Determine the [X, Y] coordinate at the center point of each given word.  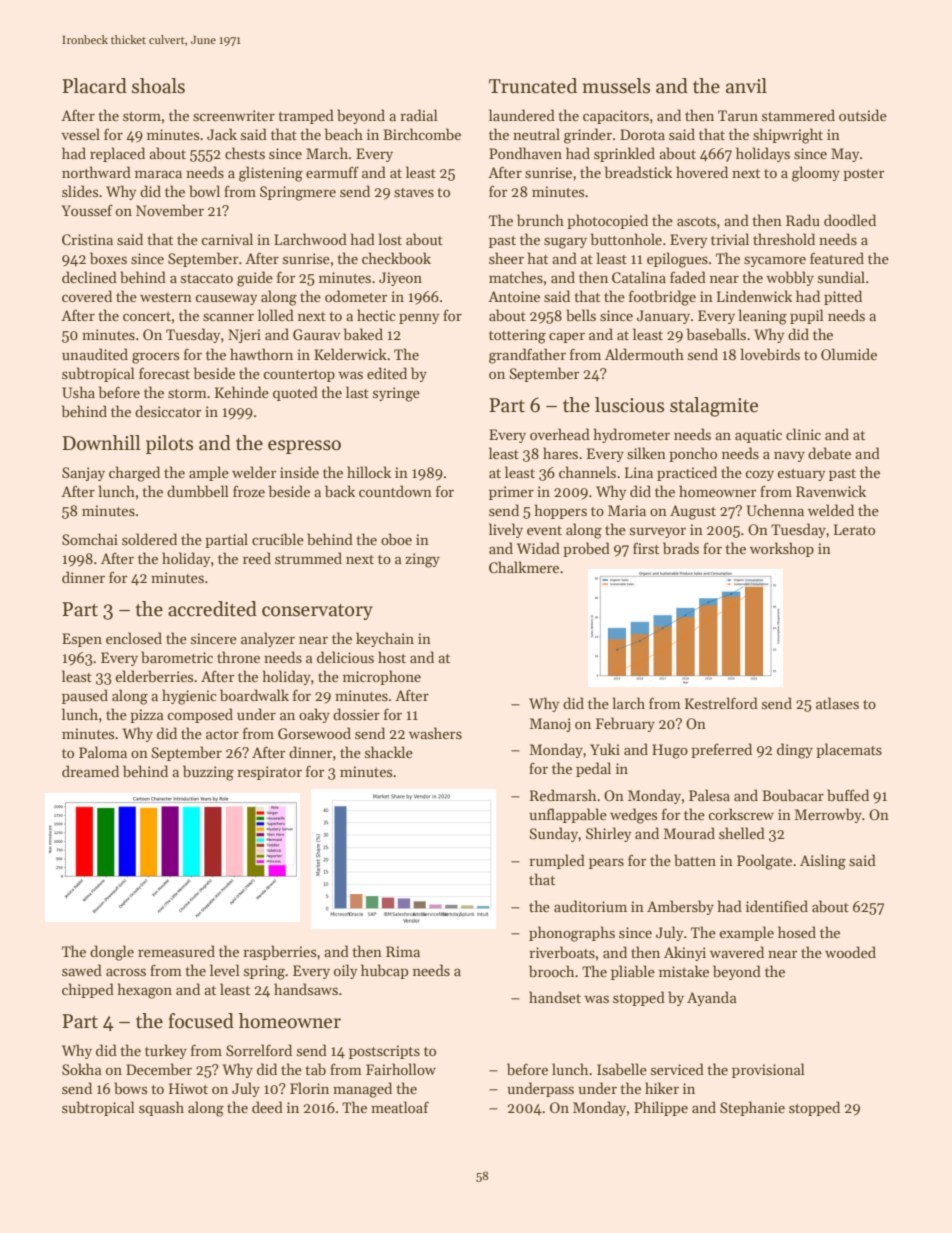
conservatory [317, 612]
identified [777, 906]
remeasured [176, 951]
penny [419, 318]
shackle [389, 752]
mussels [616, 86]
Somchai [90, 539]
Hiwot [188, 1088]
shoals [158, 86]
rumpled [557, 861]
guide [255, 279]
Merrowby [828, 815]
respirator [269, 773]
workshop [782, 549]
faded [688, 277]
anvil [746, 86]
